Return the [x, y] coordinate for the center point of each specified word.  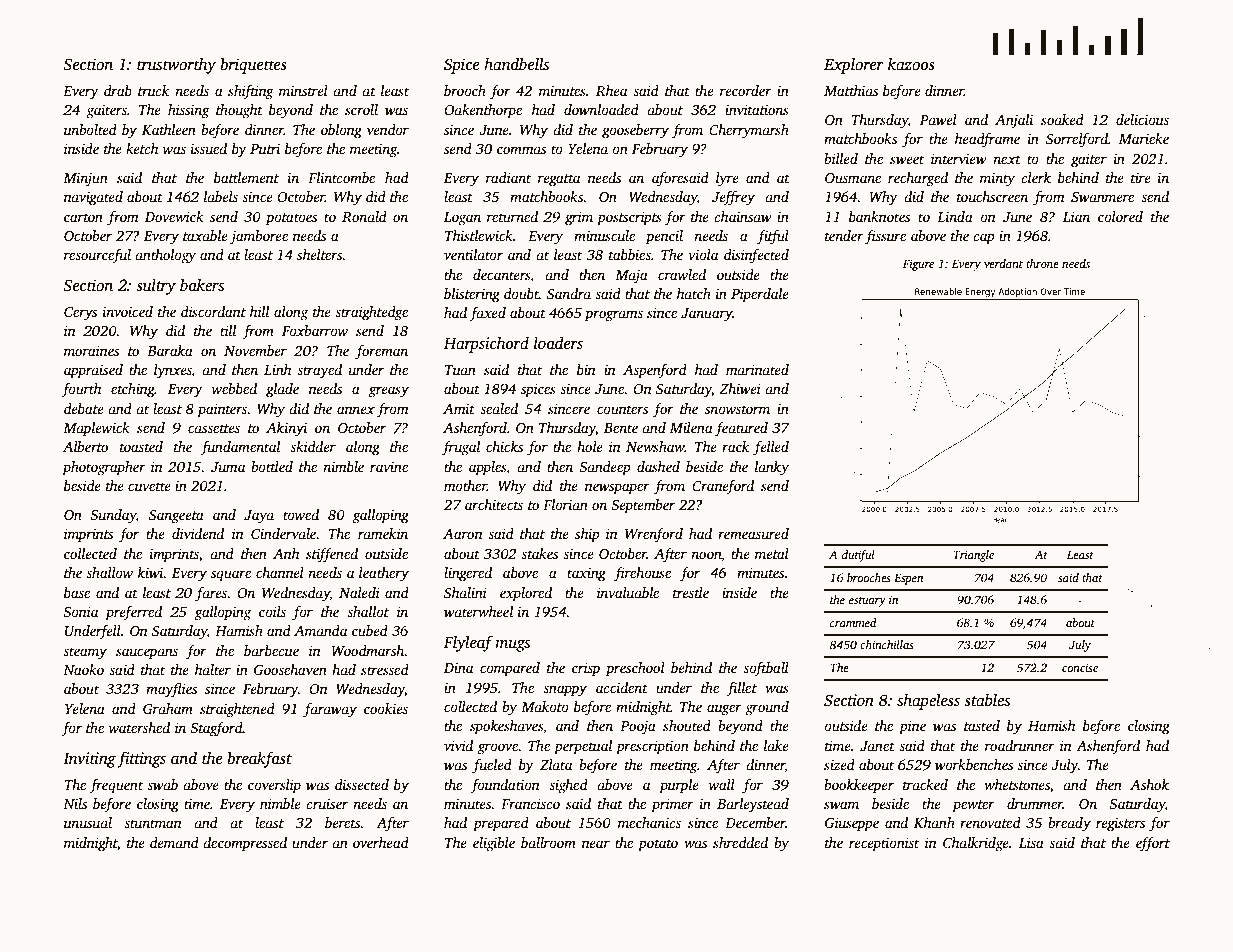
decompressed [245, 844]
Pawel [938, 119]
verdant [1003, 263]
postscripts [629, 218]
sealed [499, 408]
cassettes [214, 428]
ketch [142, 148]
